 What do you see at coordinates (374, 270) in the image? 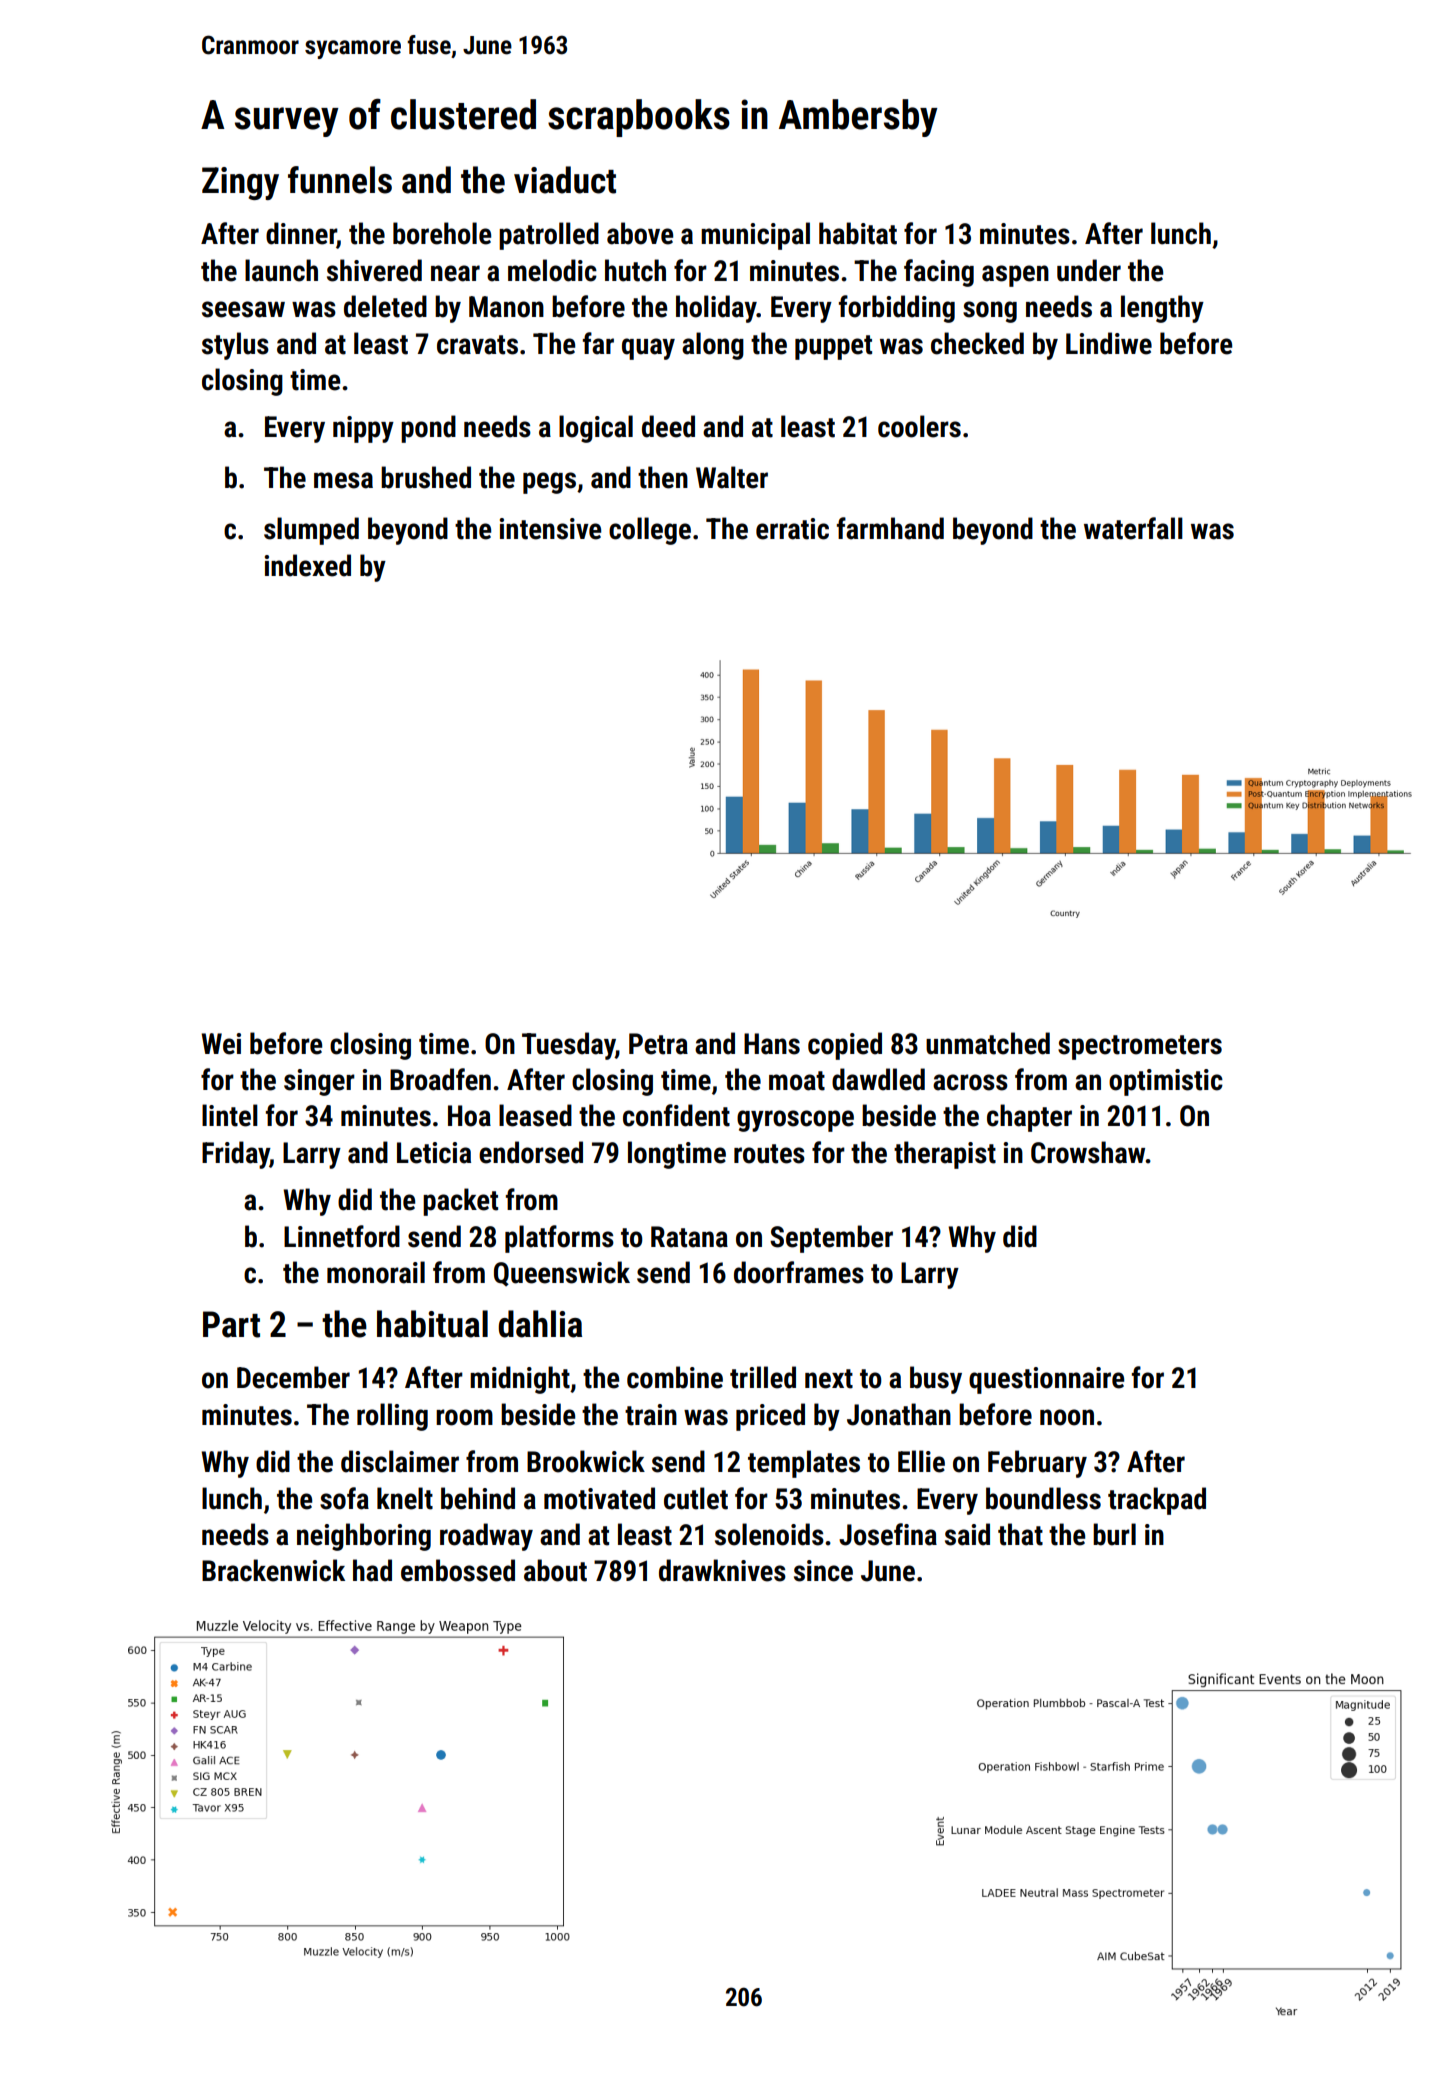
I see `shivered` at bounding box center [374, 270].
